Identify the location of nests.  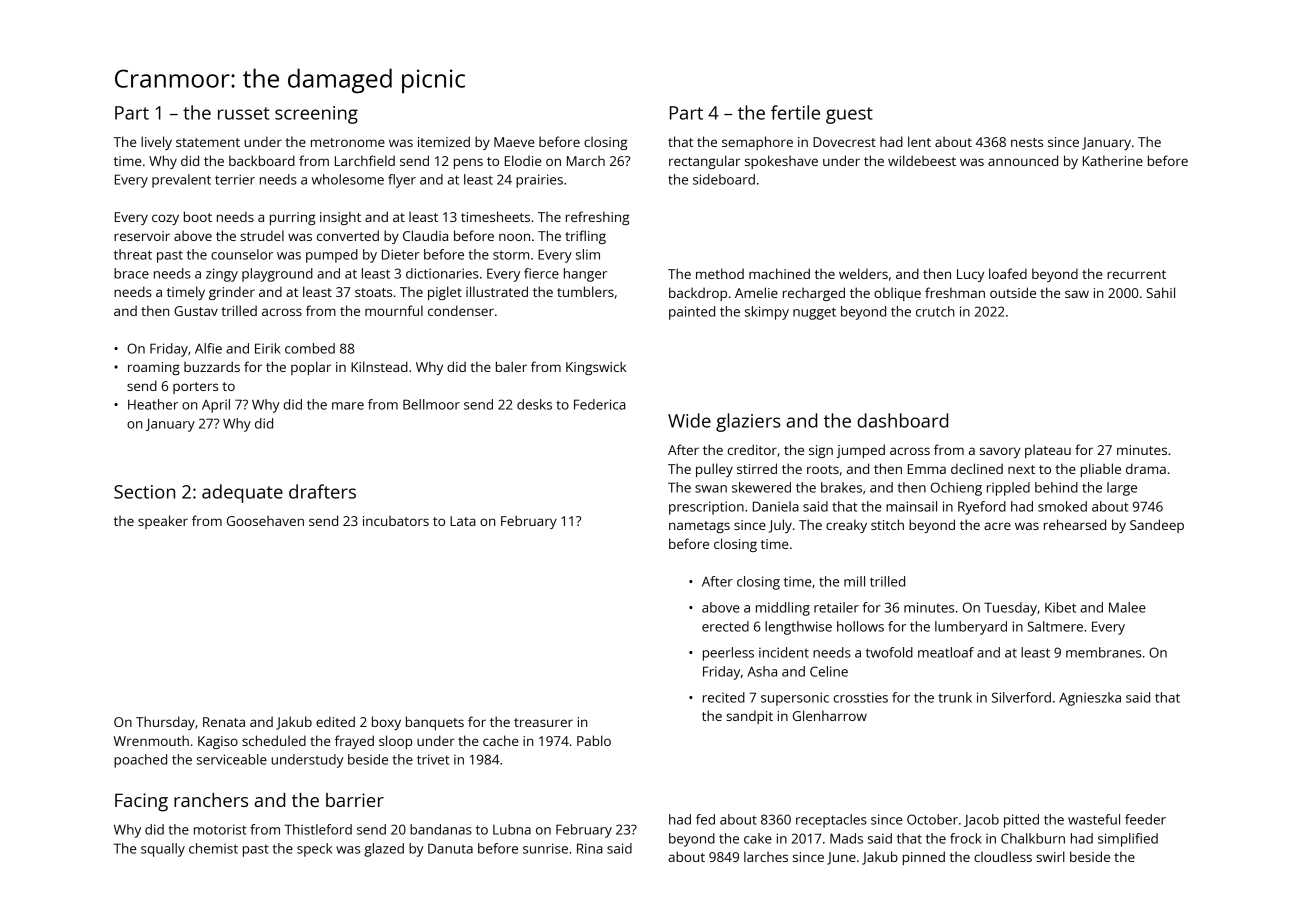
(1027, 142).
